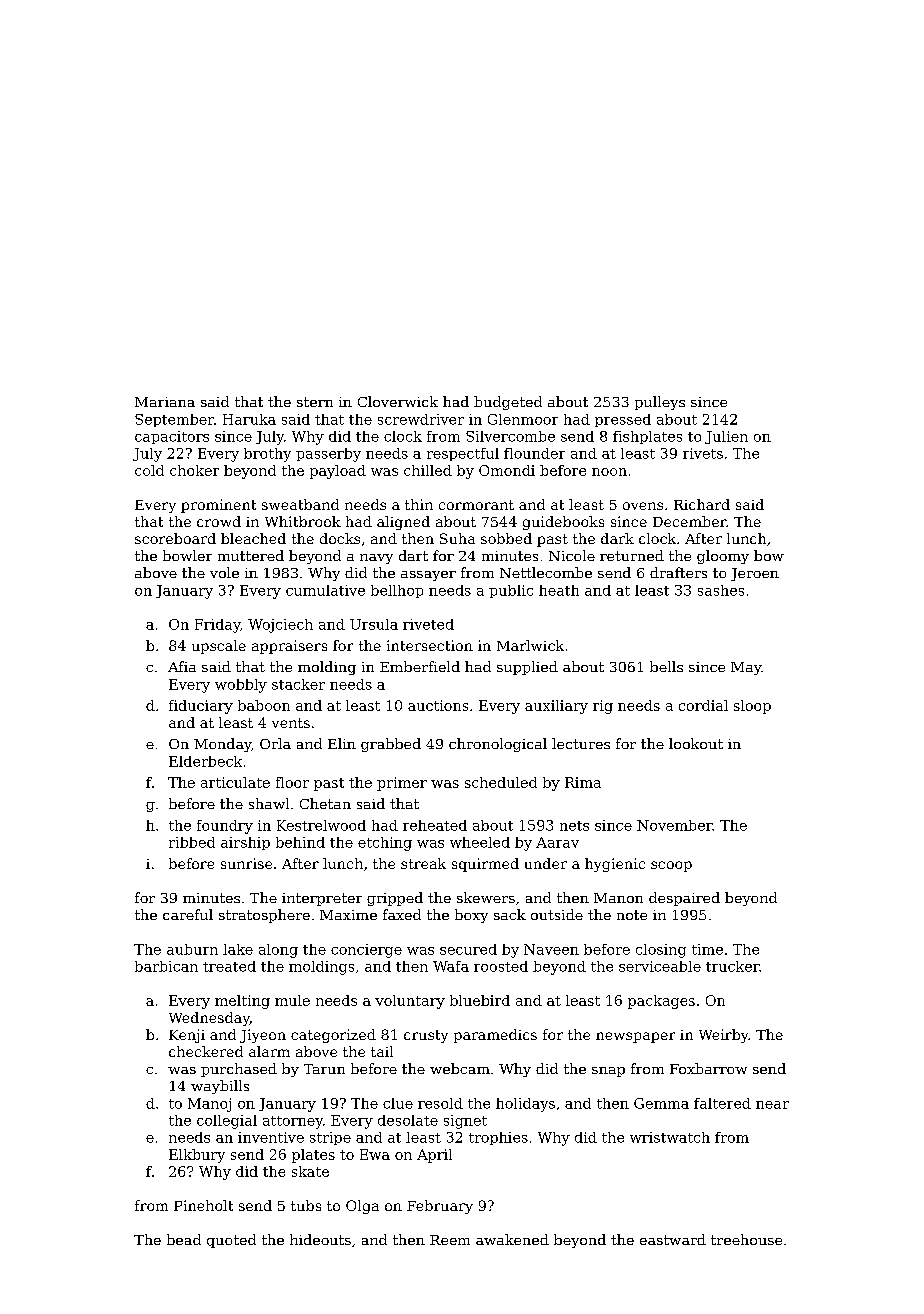  I want to click on Richard, so click(702, 504).
